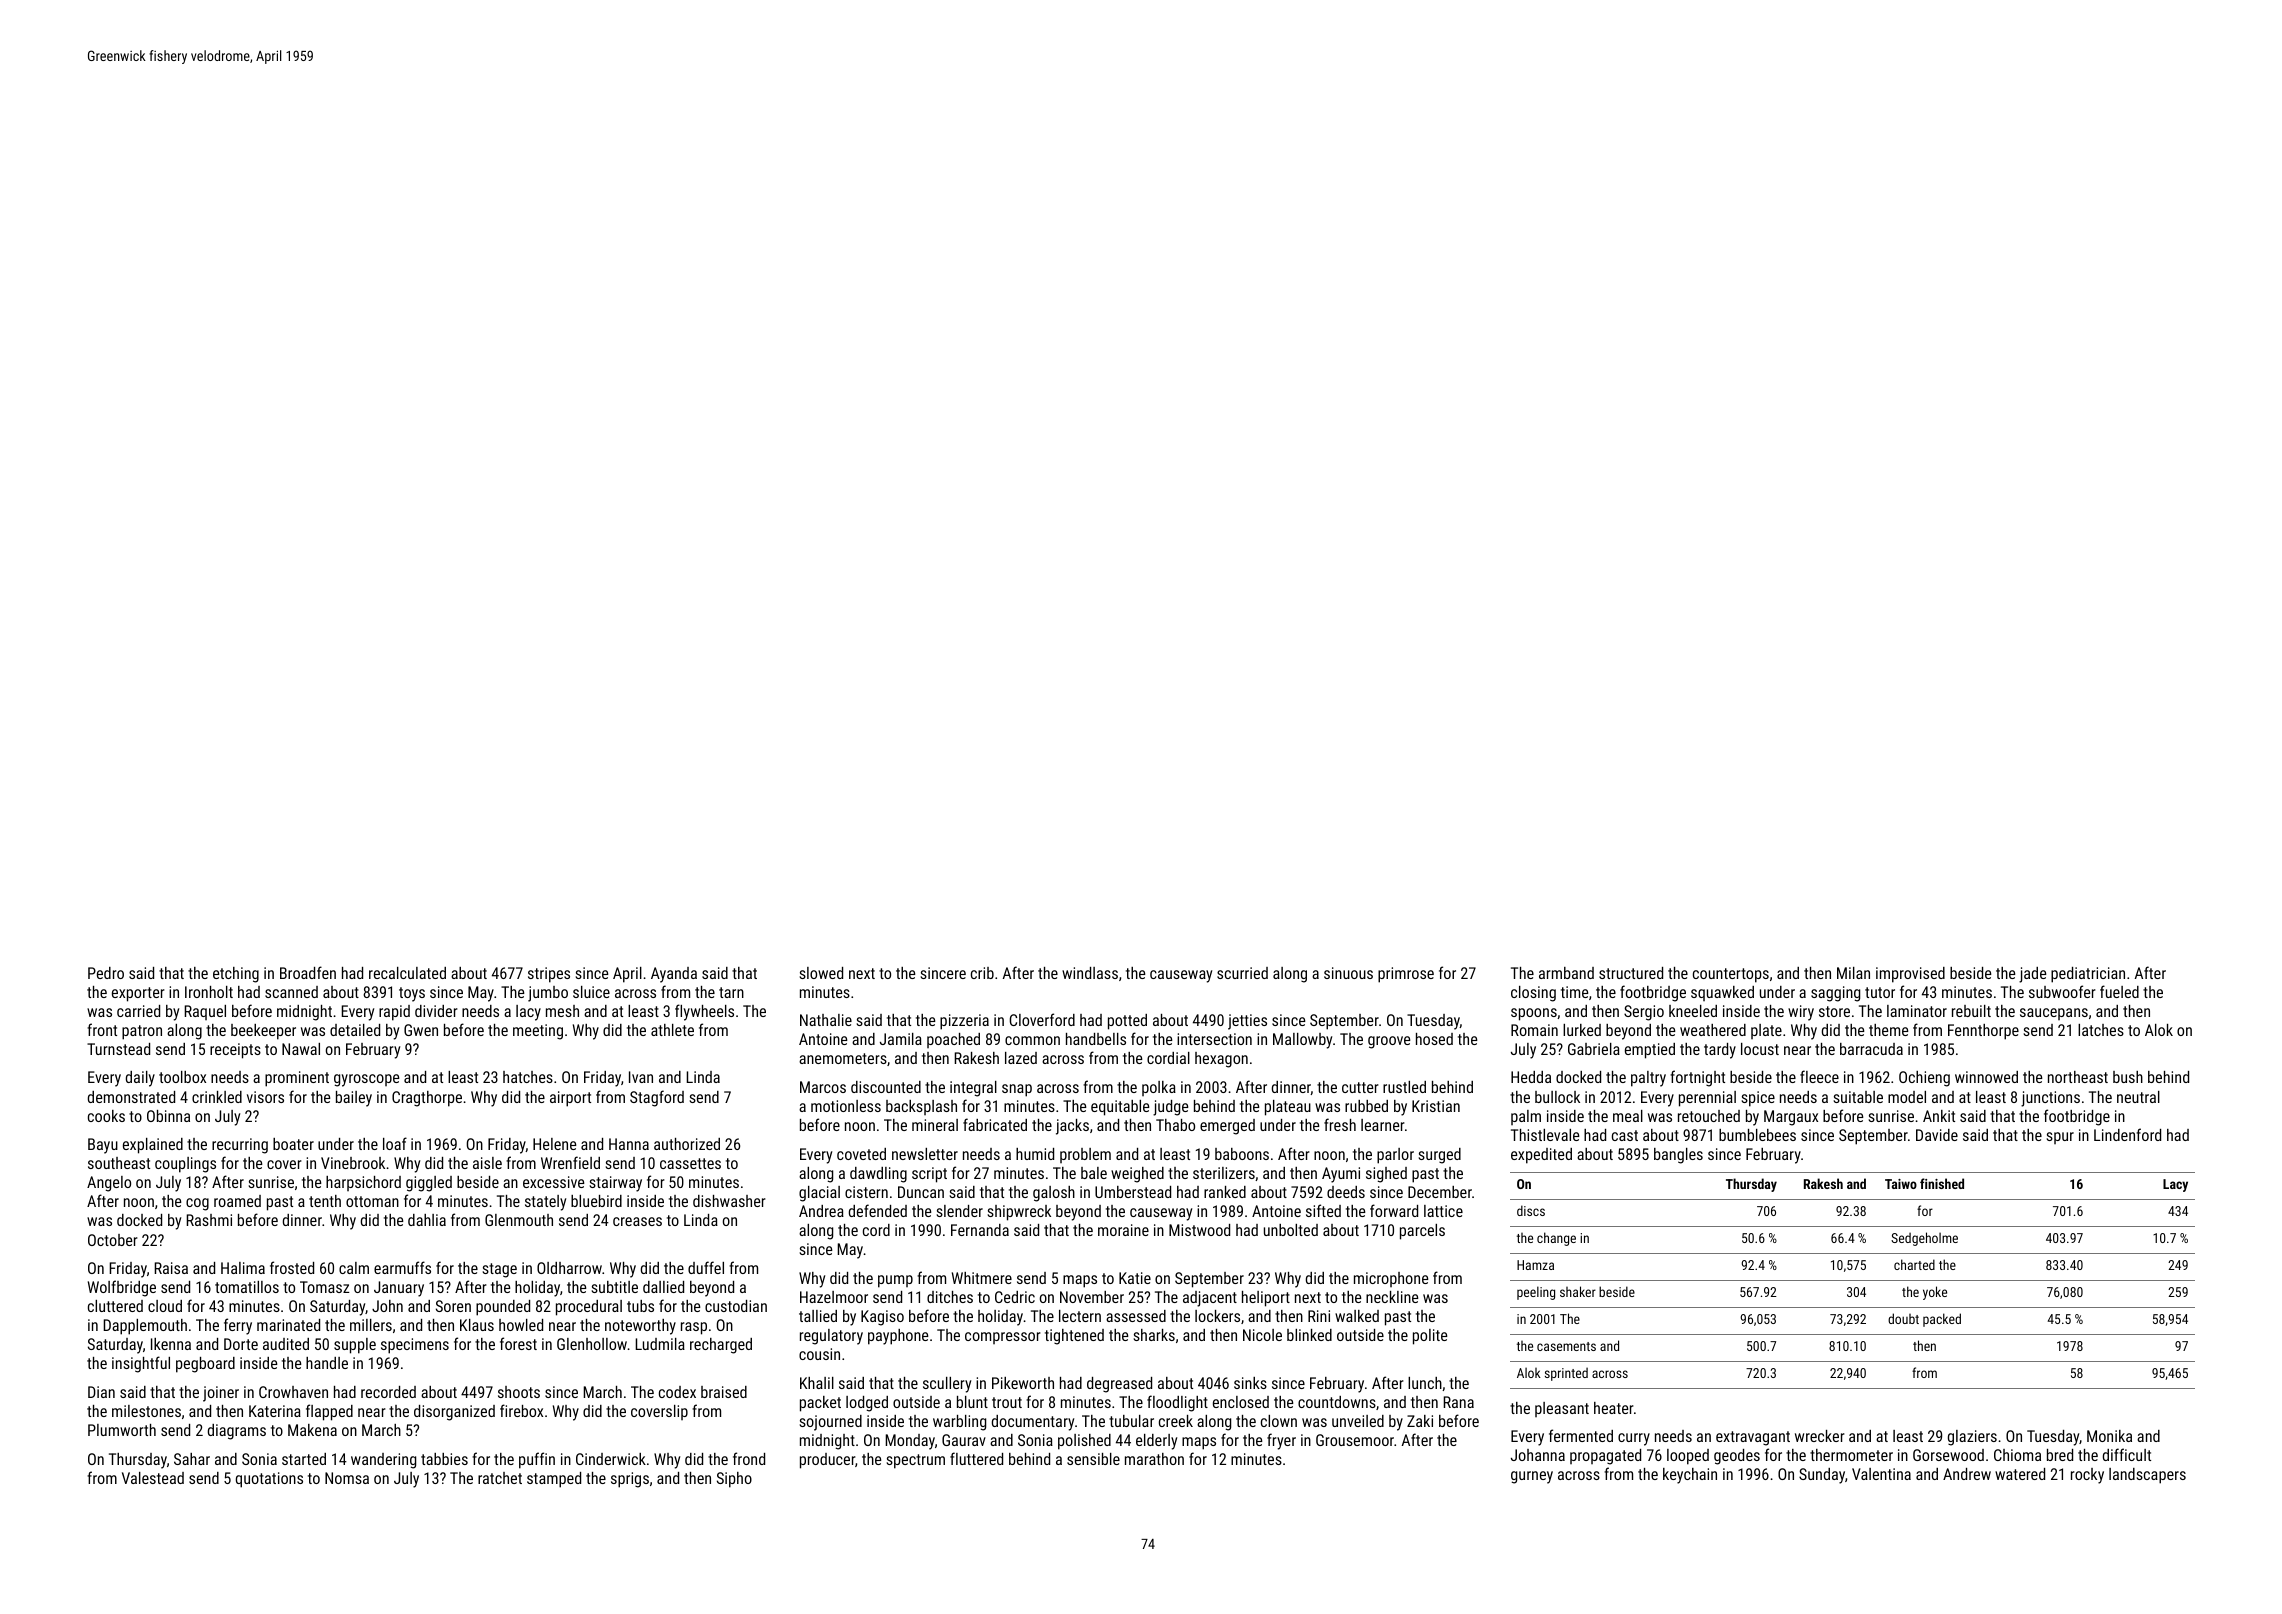 This page has height=1614, width=2282. What do you see at coordinates (1032, 1040) in the page?
I see `common` at bounding box center [1032, 1040].
